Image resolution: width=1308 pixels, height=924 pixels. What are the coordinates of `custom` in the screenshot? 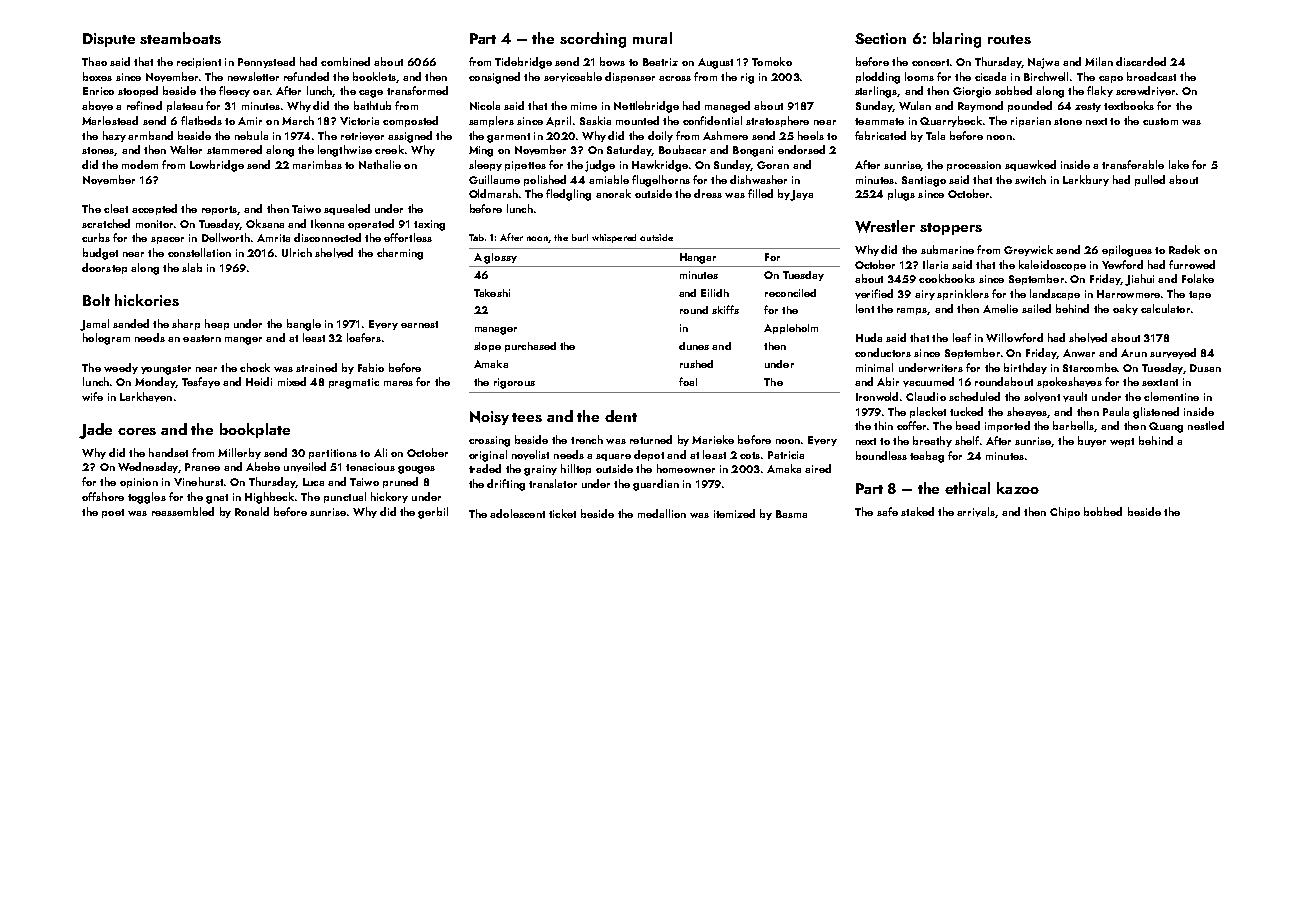 It's located at (1160, 121).
